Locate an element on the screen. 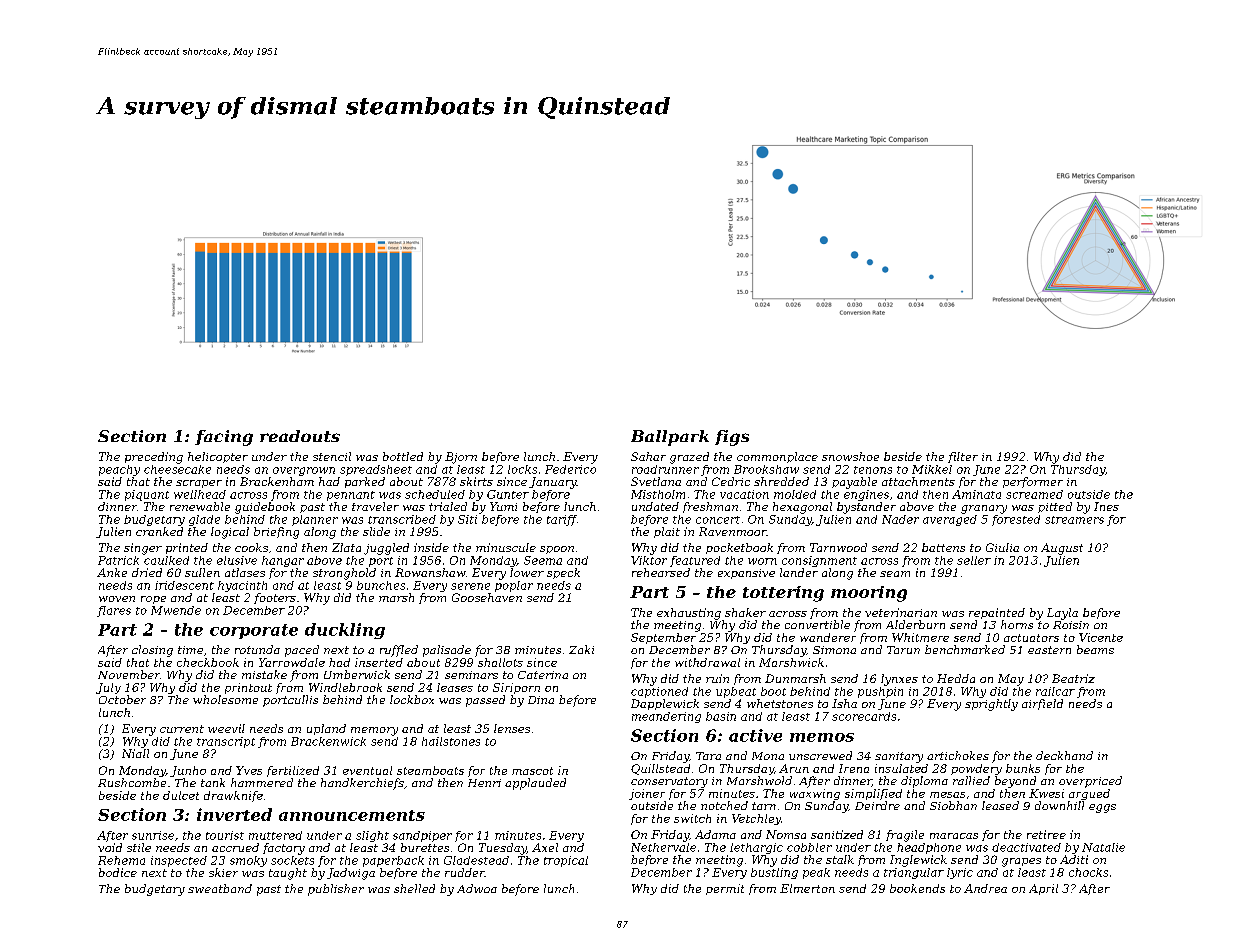  Rushcombe is located at coordinates (132, 782).
